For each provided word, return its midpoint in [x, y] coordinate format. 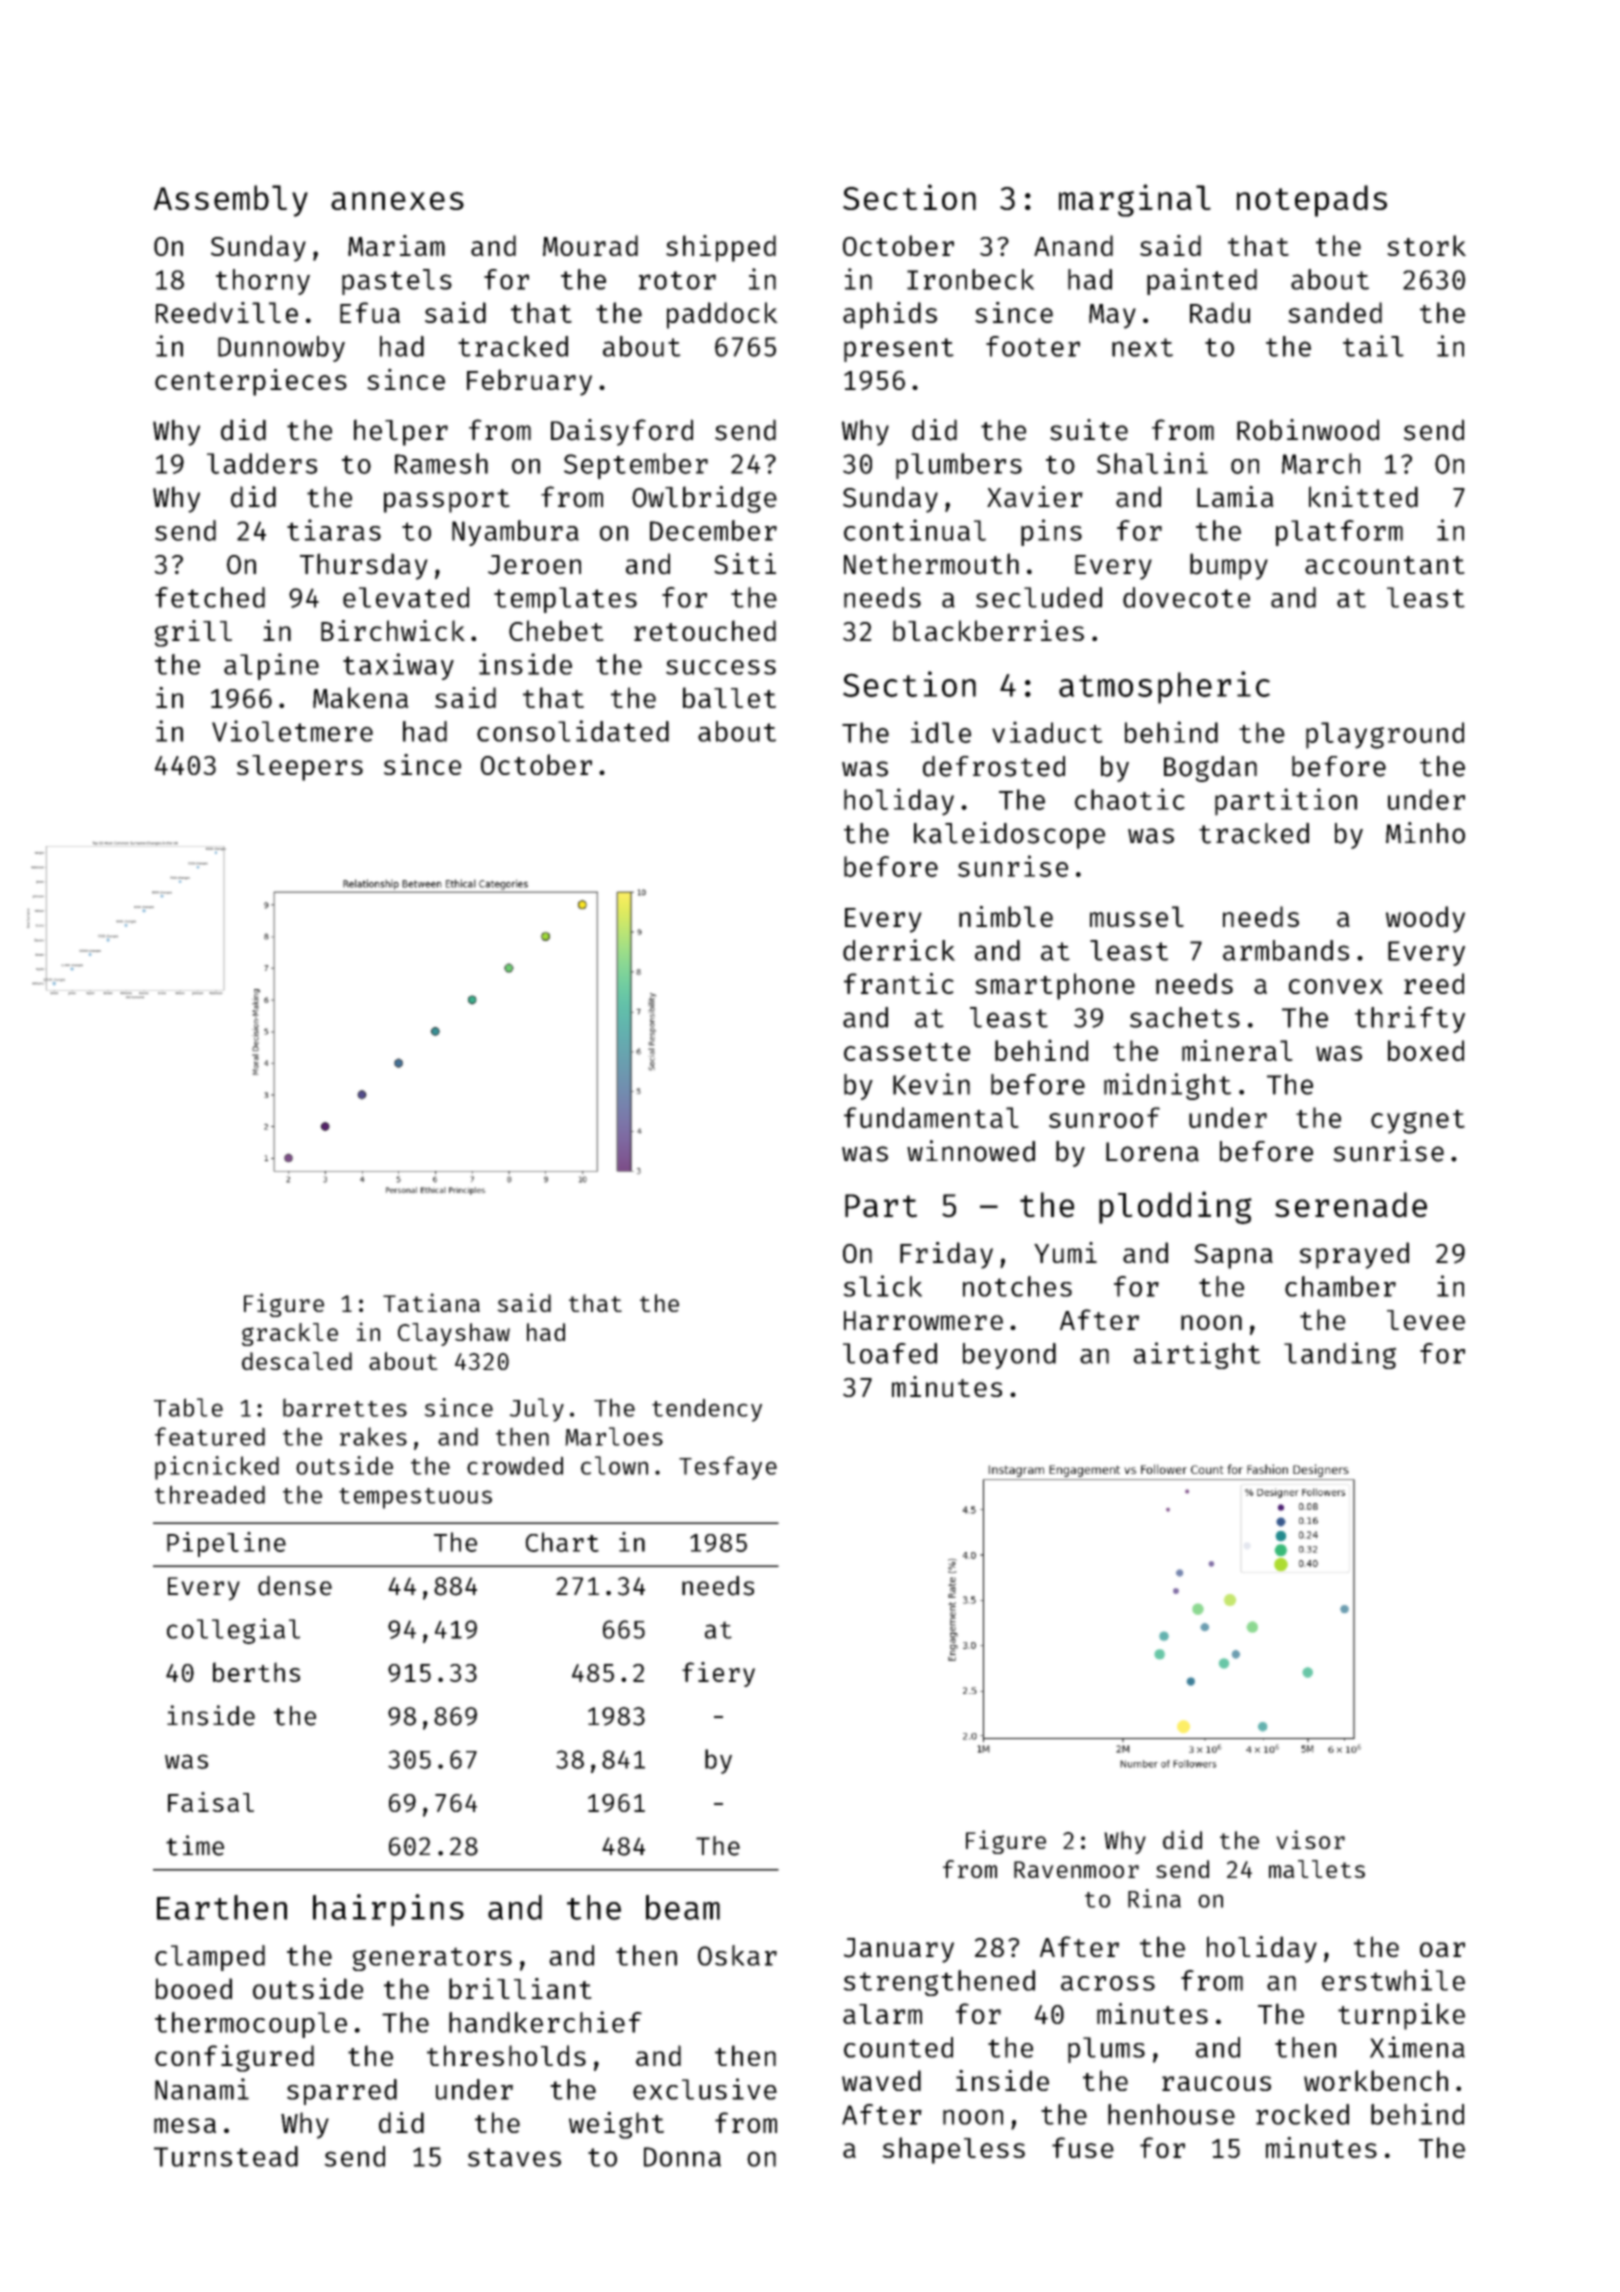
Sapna [1233, 1256]
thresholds [506, 2055]
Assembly [231, 201]
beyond [1009, 1356]
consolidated [573, 731]
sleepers [300, 768]
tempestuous [415, 1498]
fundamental [931, 1117]
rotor [677, 280]
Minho [1425, 833]
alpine [271, 666]
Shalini [1152, 463]
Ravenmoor [1076, 1869]
